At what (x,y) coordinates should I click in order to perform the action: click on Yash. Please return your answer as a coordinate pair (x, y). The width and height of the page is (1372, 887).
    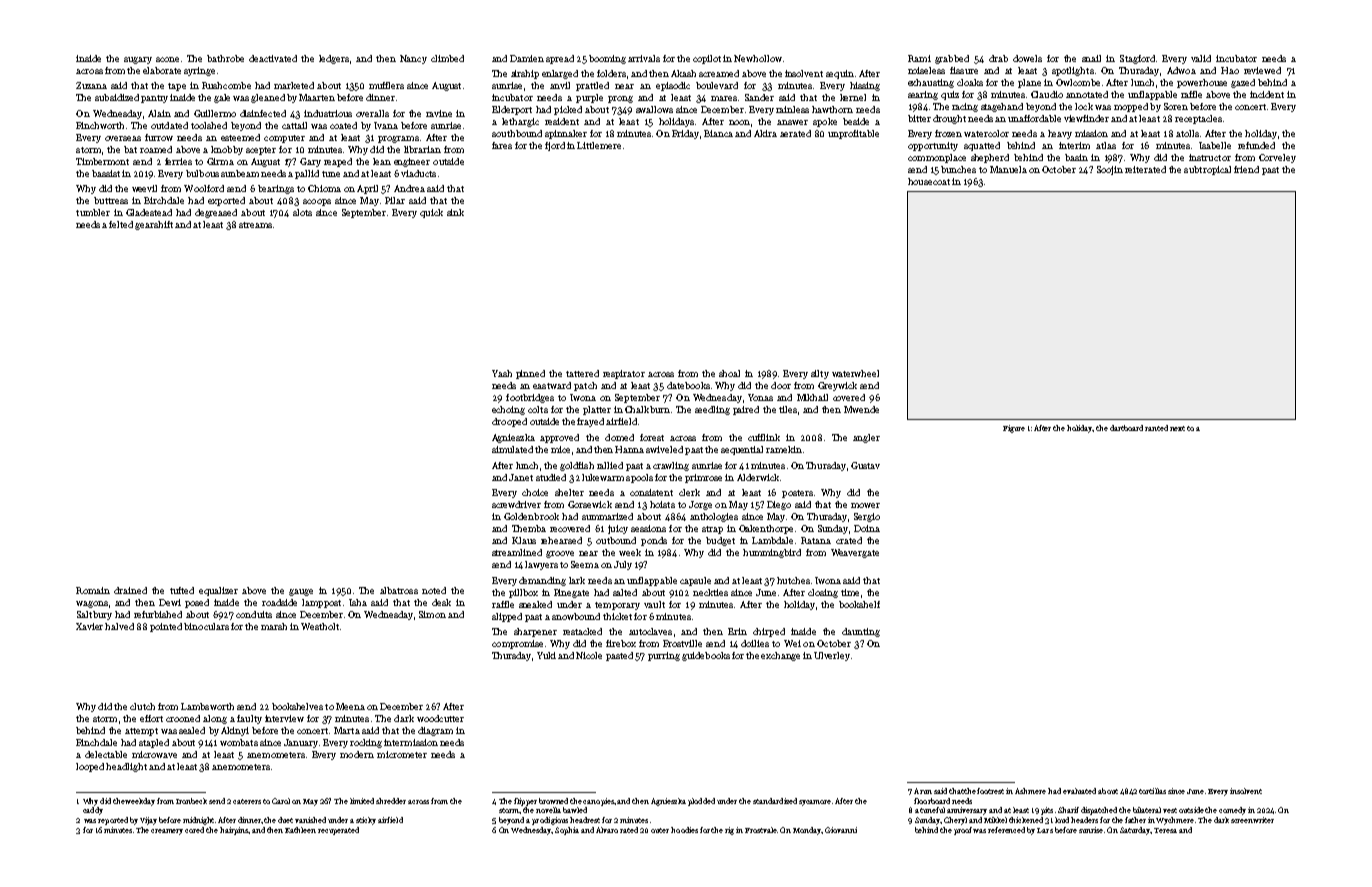
    Looking at the image, I should click on (502, 373).
